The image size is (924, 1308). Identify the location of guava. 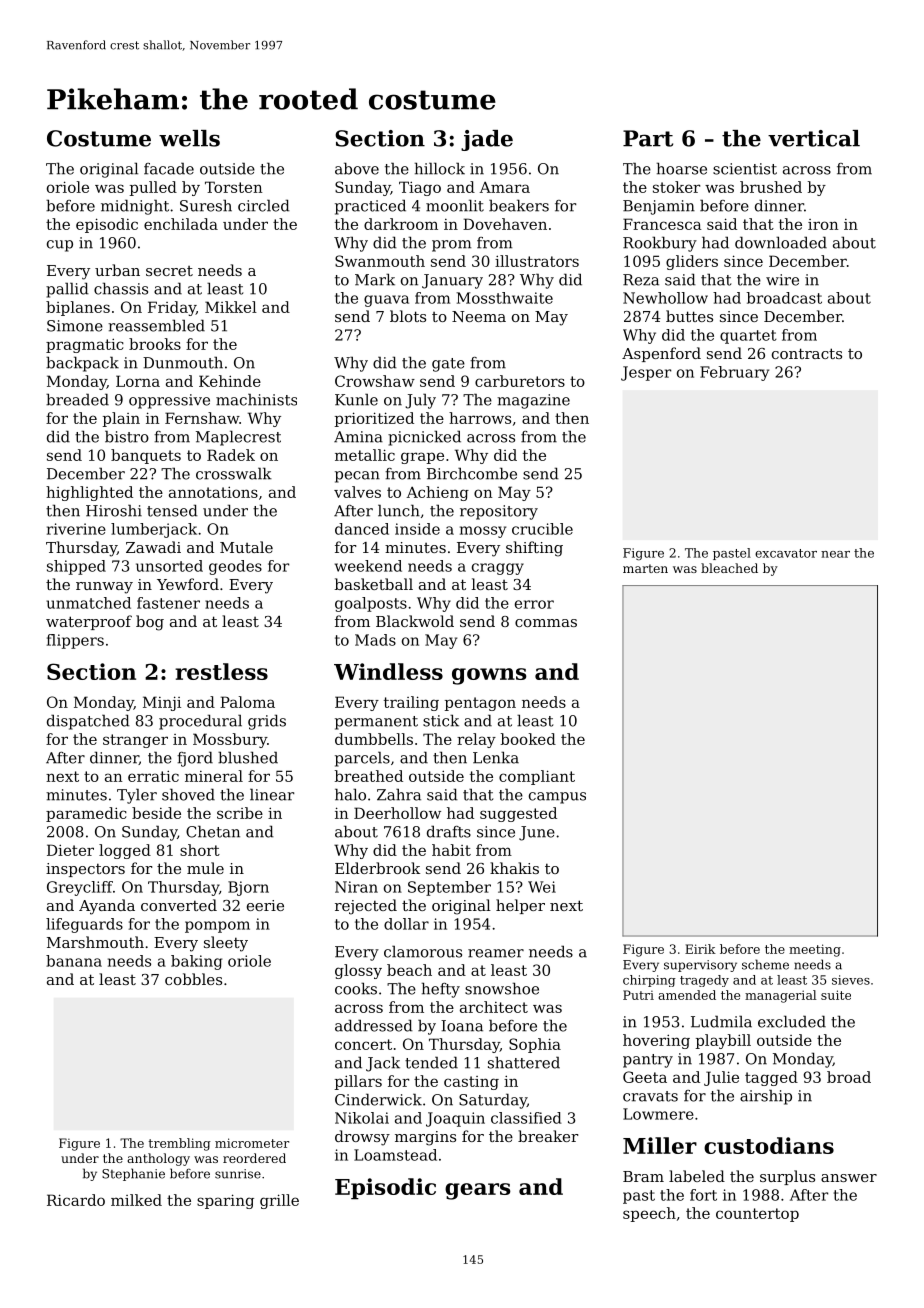
(386, 301).
